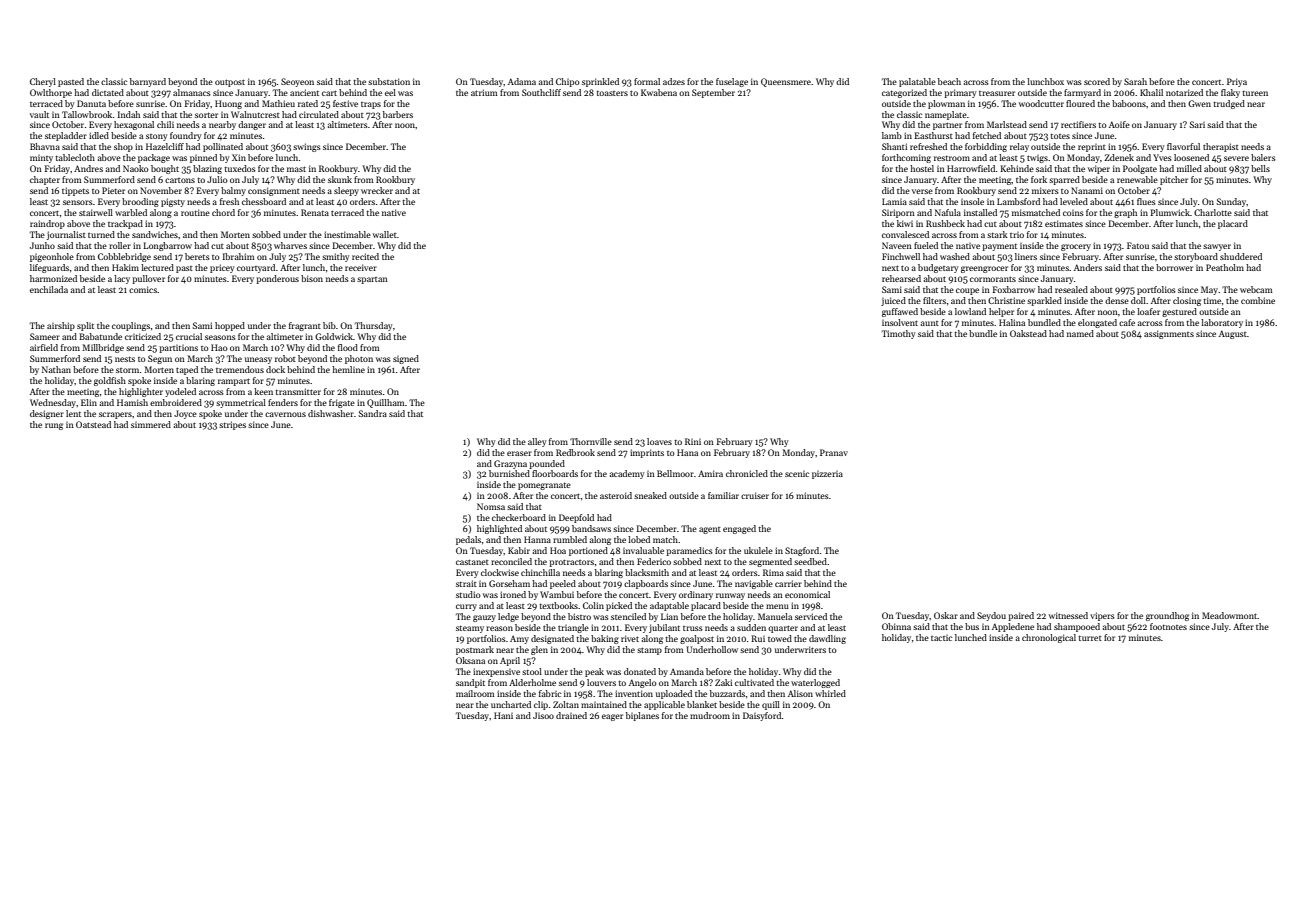 Image resolution: width=1308 pixels, height=924 pixels. What do you see at coordinates (627, 474) in the image?
I see `academy` at bounding box center [627, 474].
